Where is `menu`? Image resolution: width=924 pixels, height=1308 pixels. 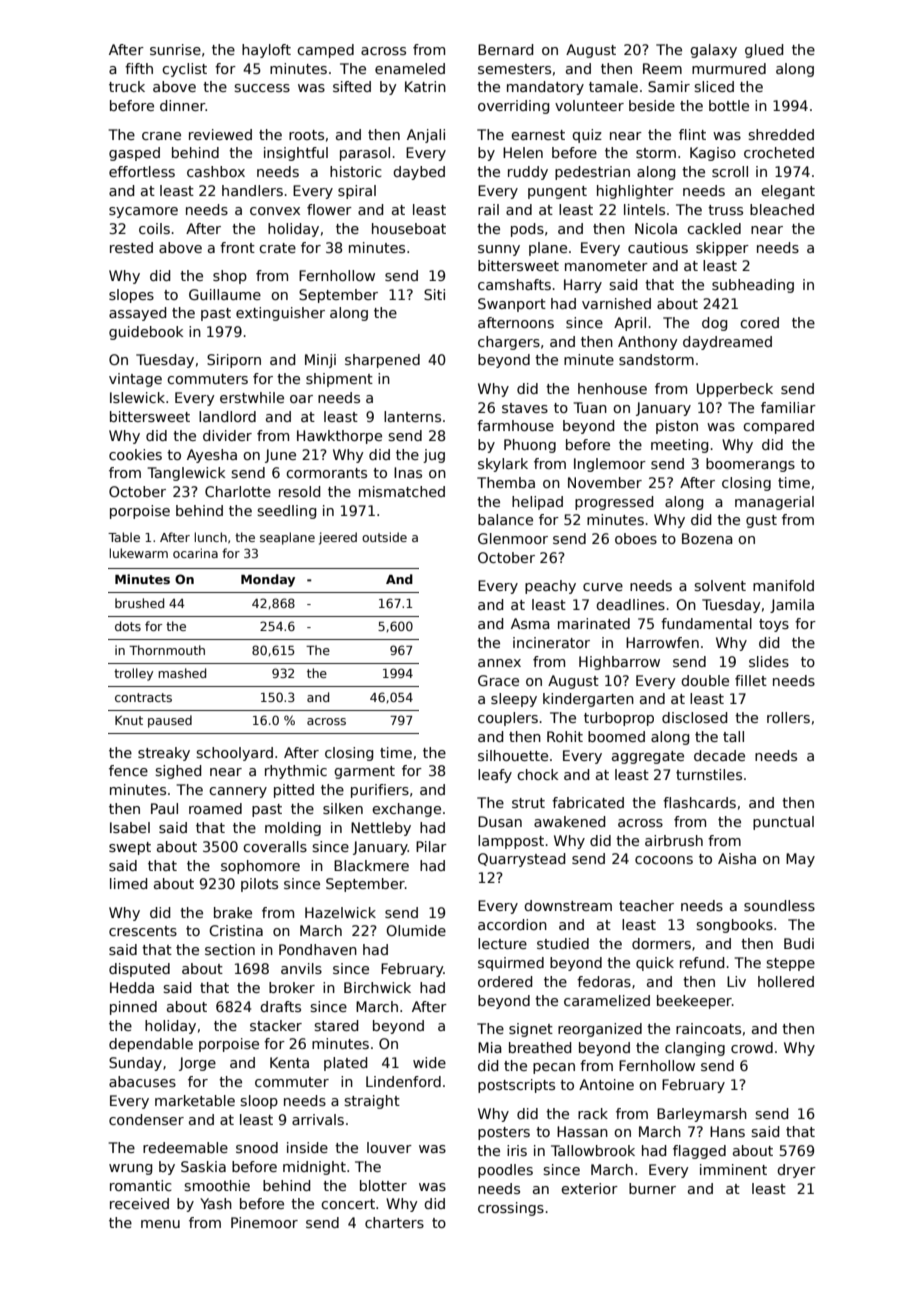 menu is located at coordinates (160, 1224).
